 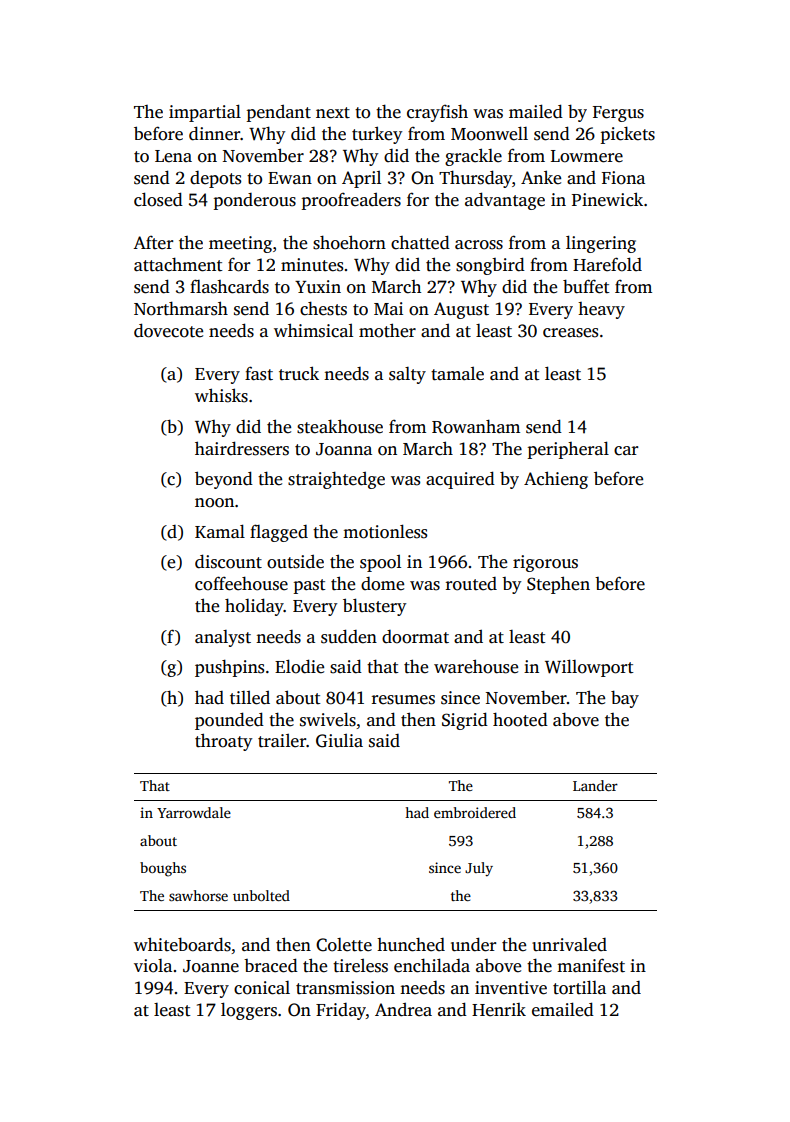 I want to click on whisks, so click(x=221, y=395).
